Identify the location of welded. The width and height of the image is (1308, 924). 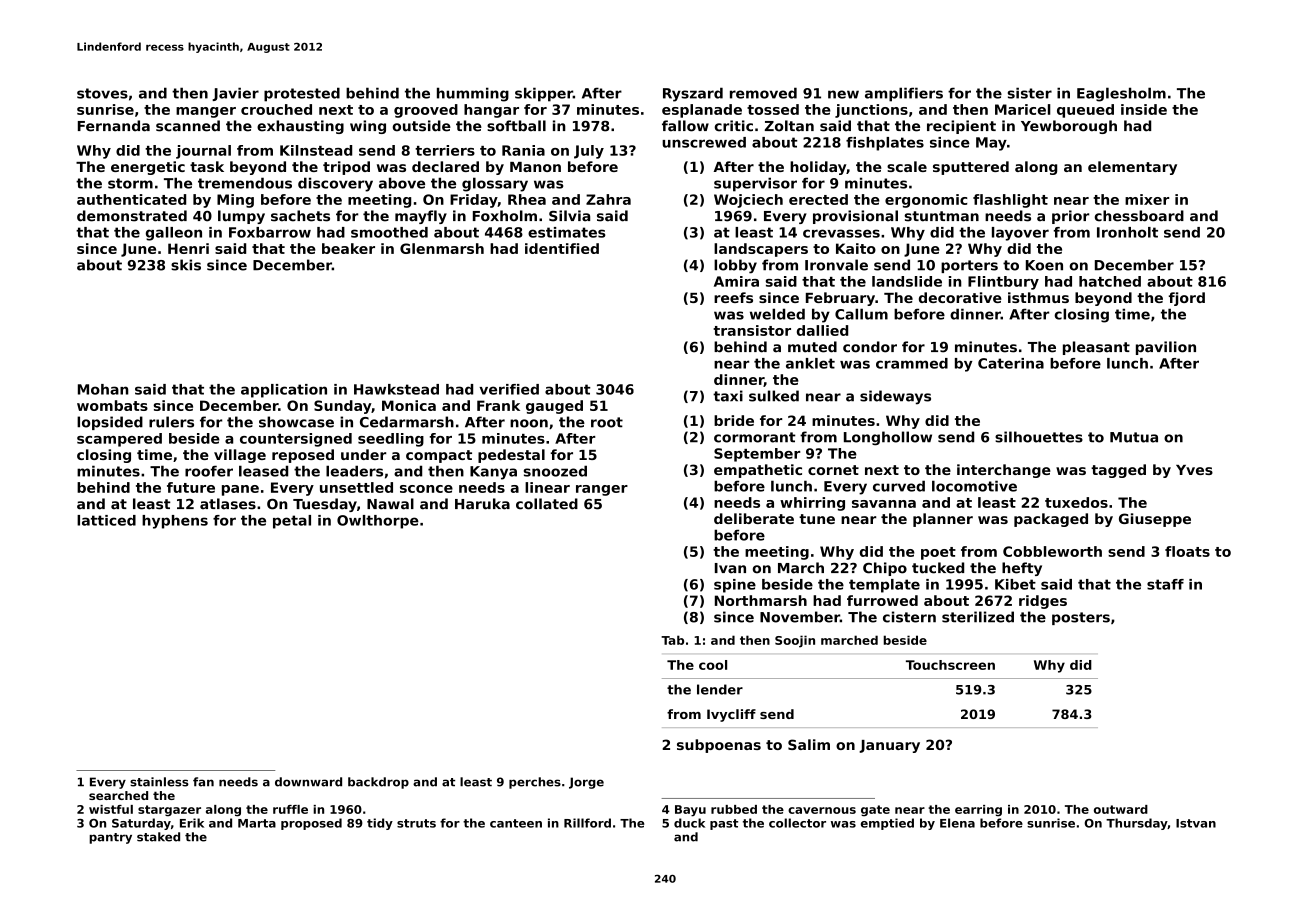
(777, 314).
